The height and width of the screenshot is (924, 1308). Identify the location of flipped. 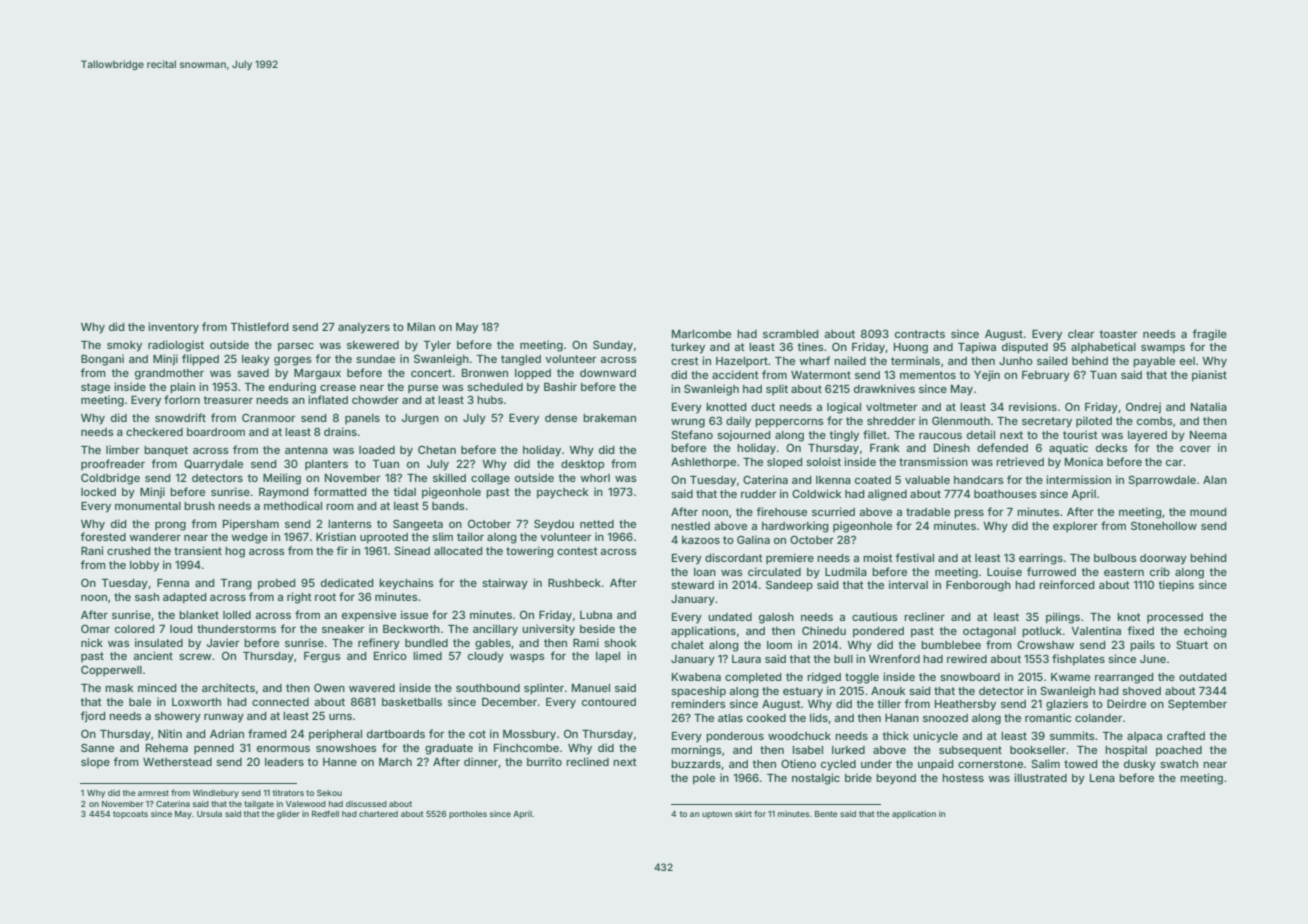
(200, 360).
